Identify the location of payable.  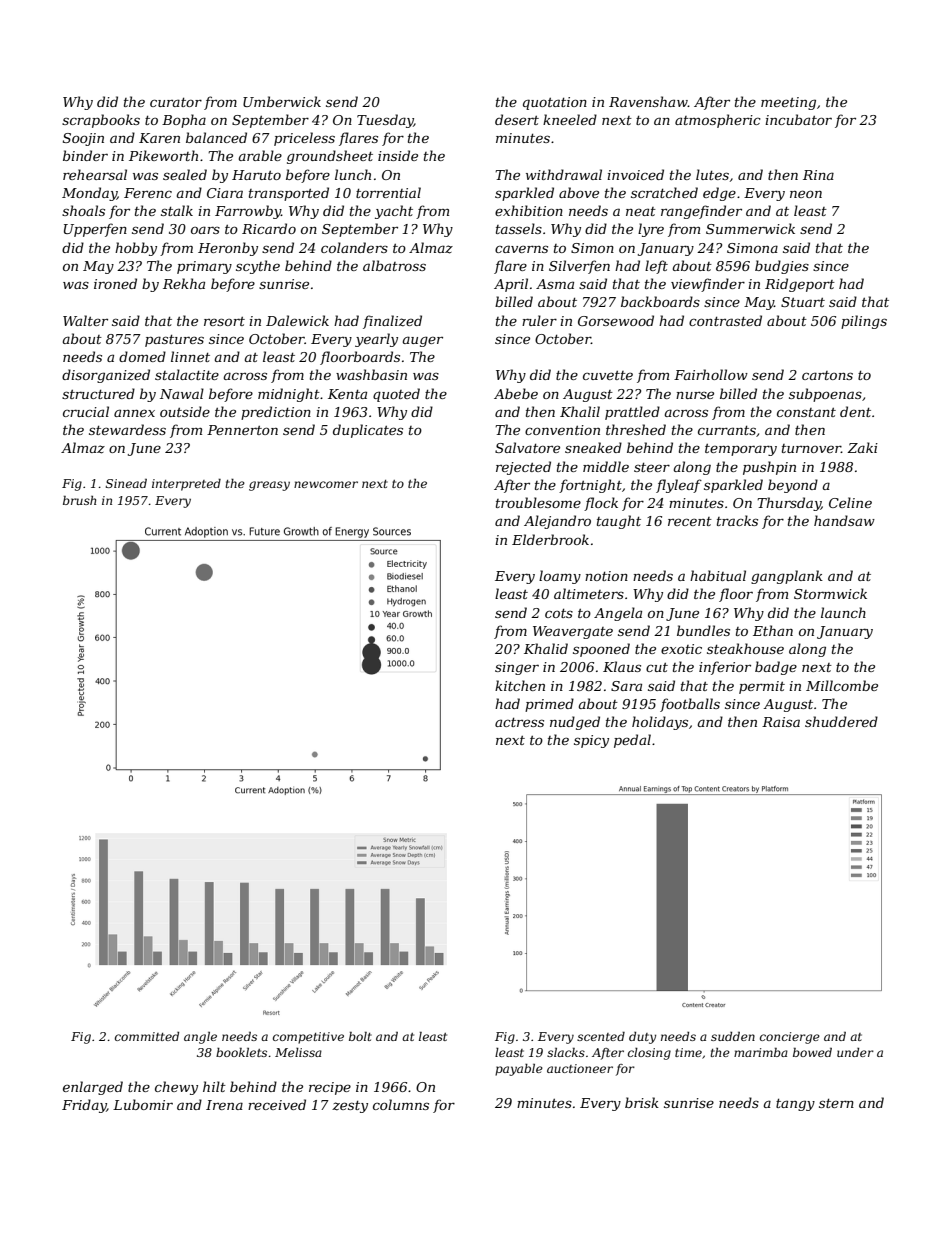
(519, 1070).
